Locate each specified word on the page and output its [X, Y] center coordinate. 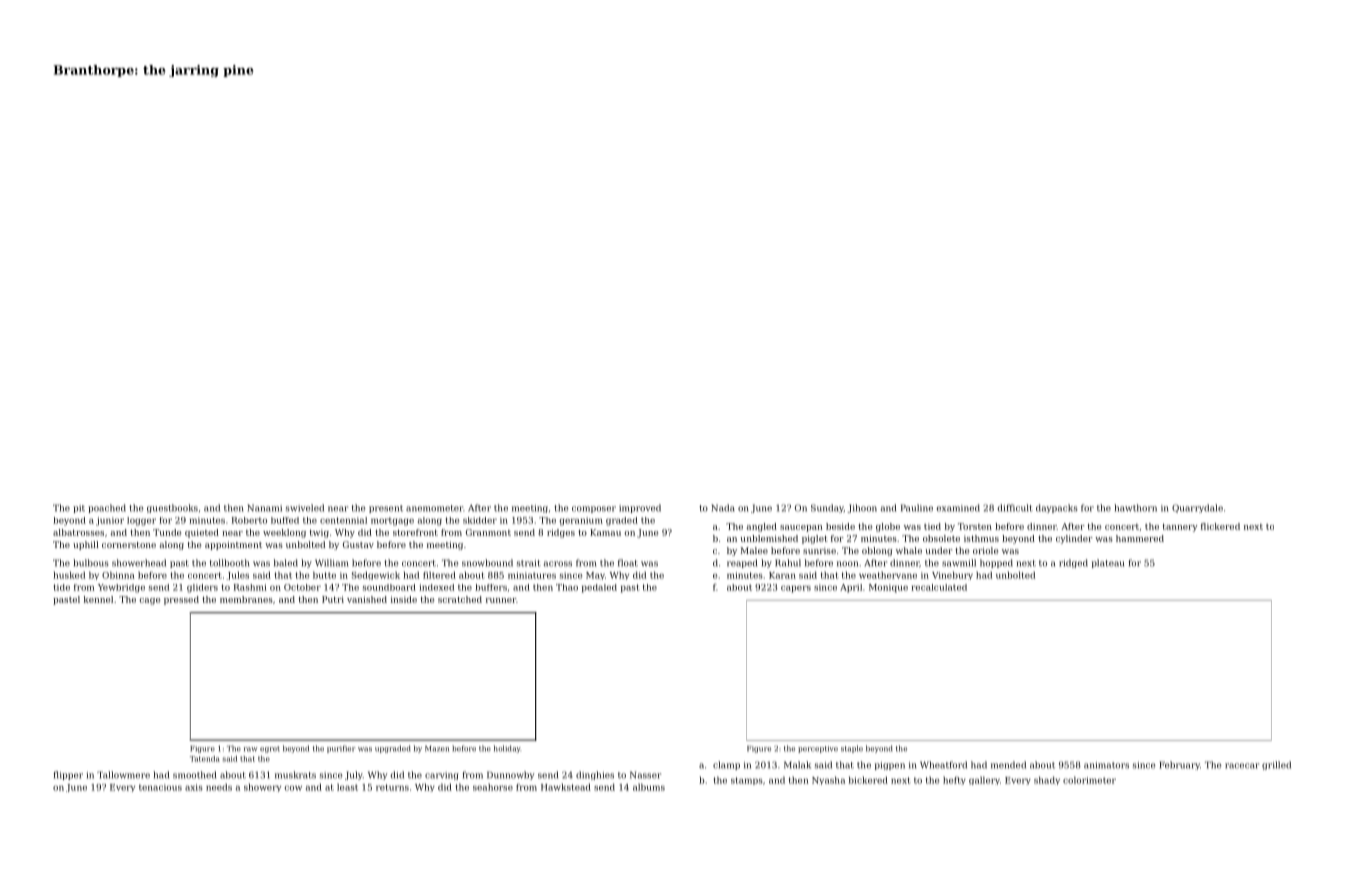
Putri [333, 599]
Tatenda [205, 759]
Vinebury [952, 575]
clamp [726, 765]
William [331, 563]
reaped [742, 563]
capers [796, 589]
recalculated [939, 587]
